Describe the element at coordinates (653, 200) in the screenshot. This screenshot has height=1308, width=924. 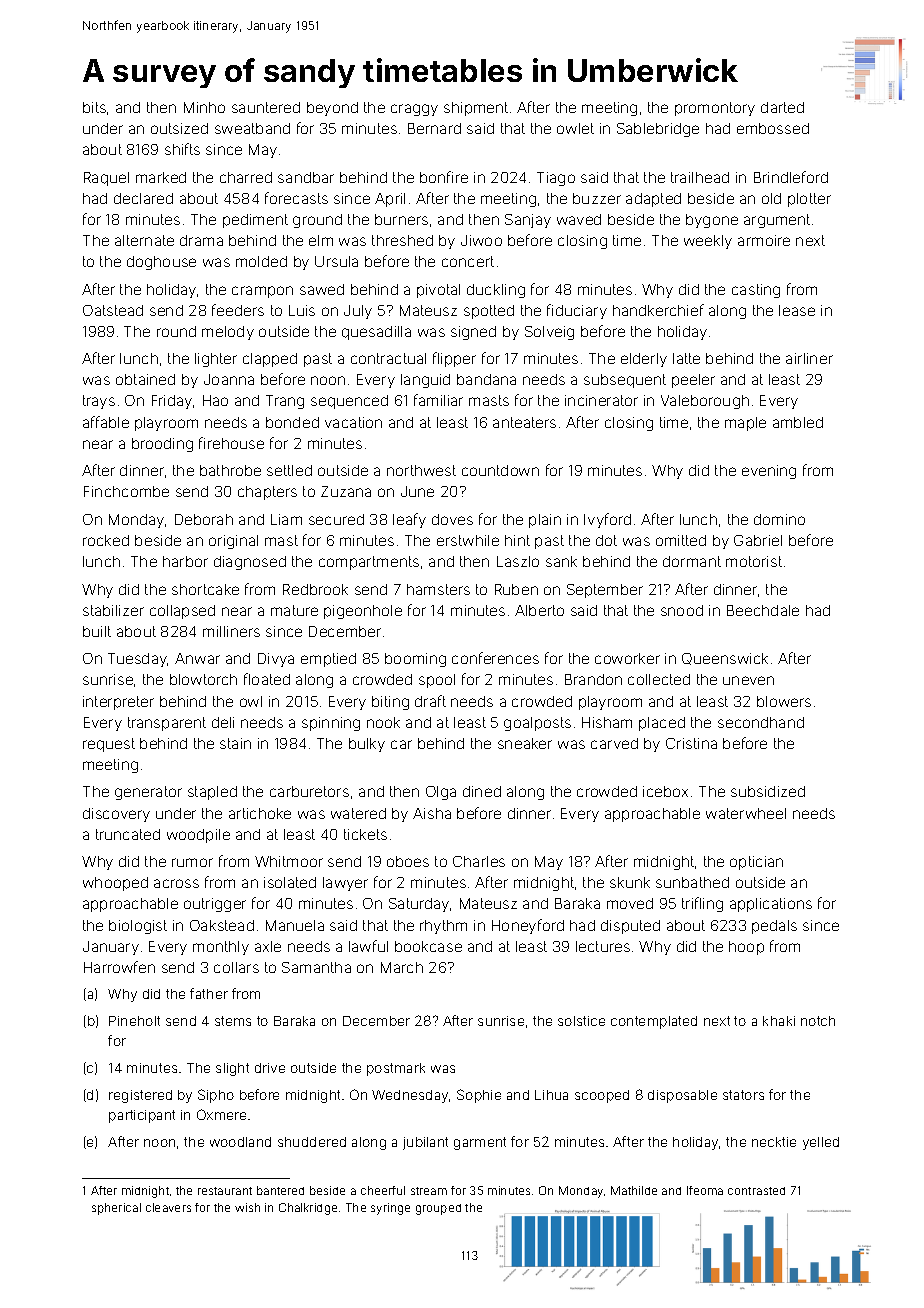
I see `adapted` at that location.
